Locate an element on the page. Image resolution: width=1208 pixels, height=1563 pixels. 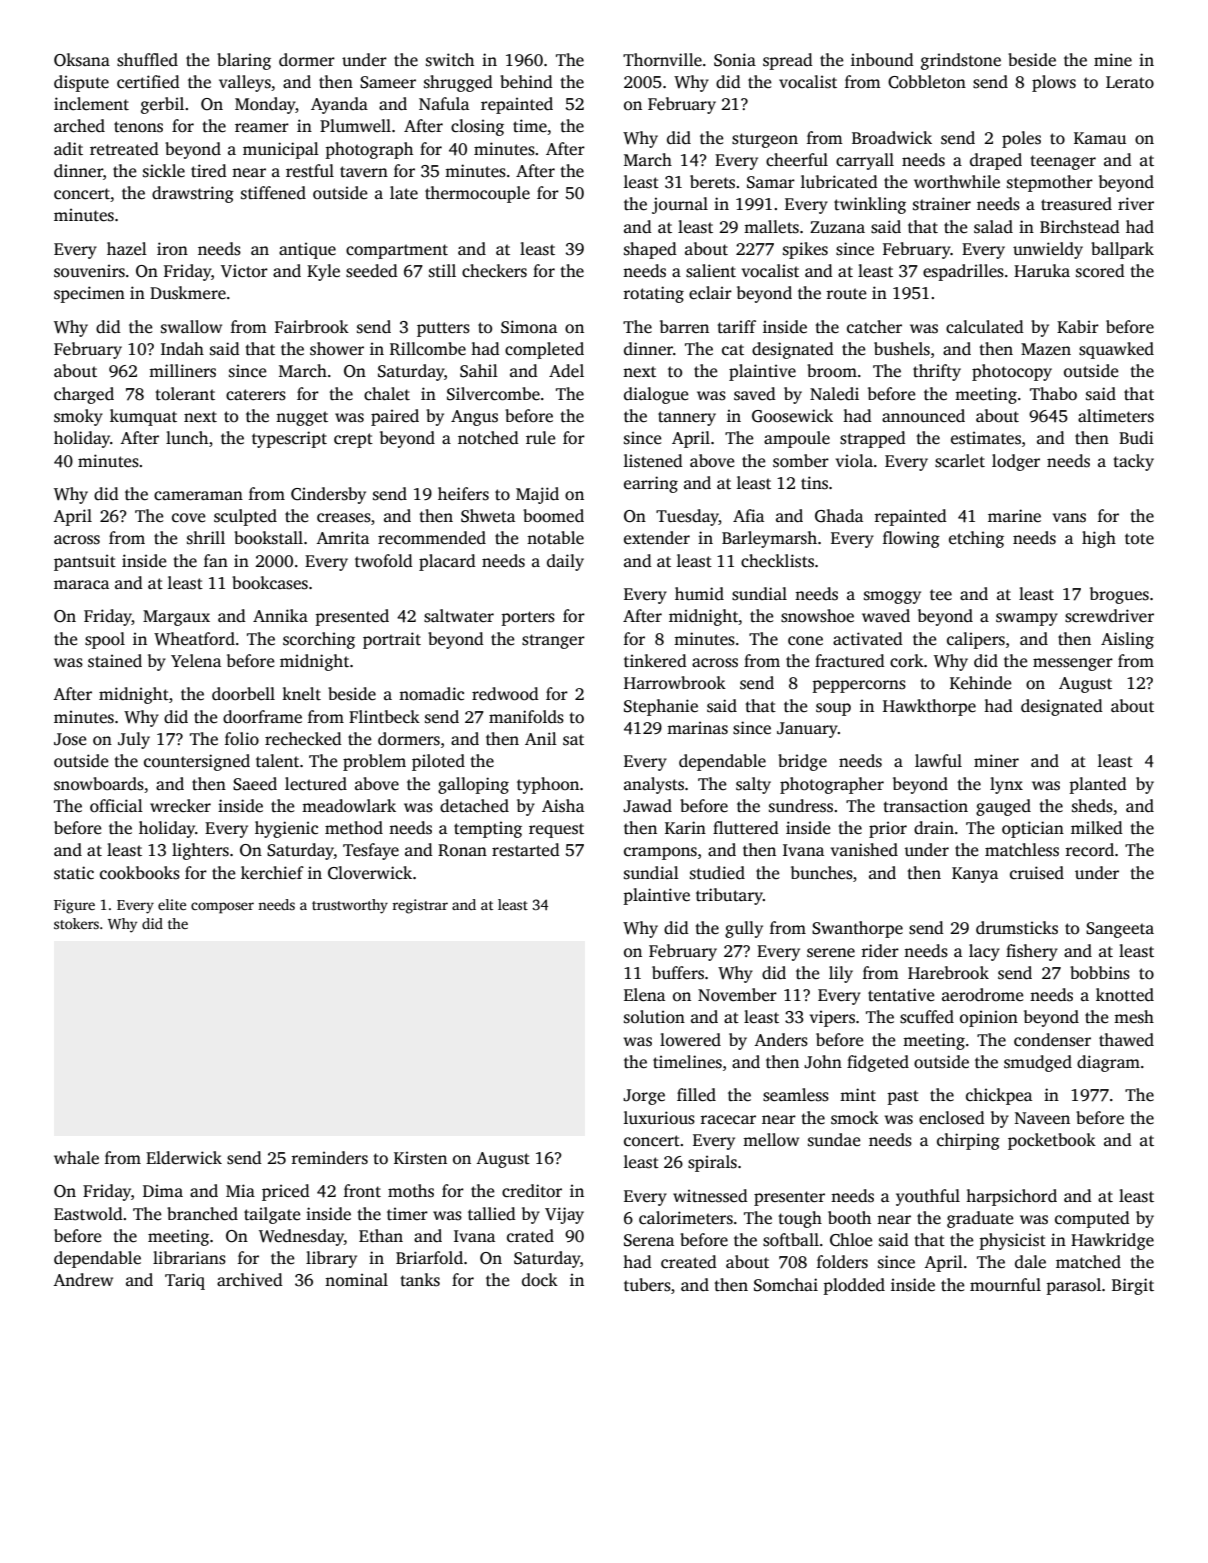
blaring is located at coordinates (244, 61).
